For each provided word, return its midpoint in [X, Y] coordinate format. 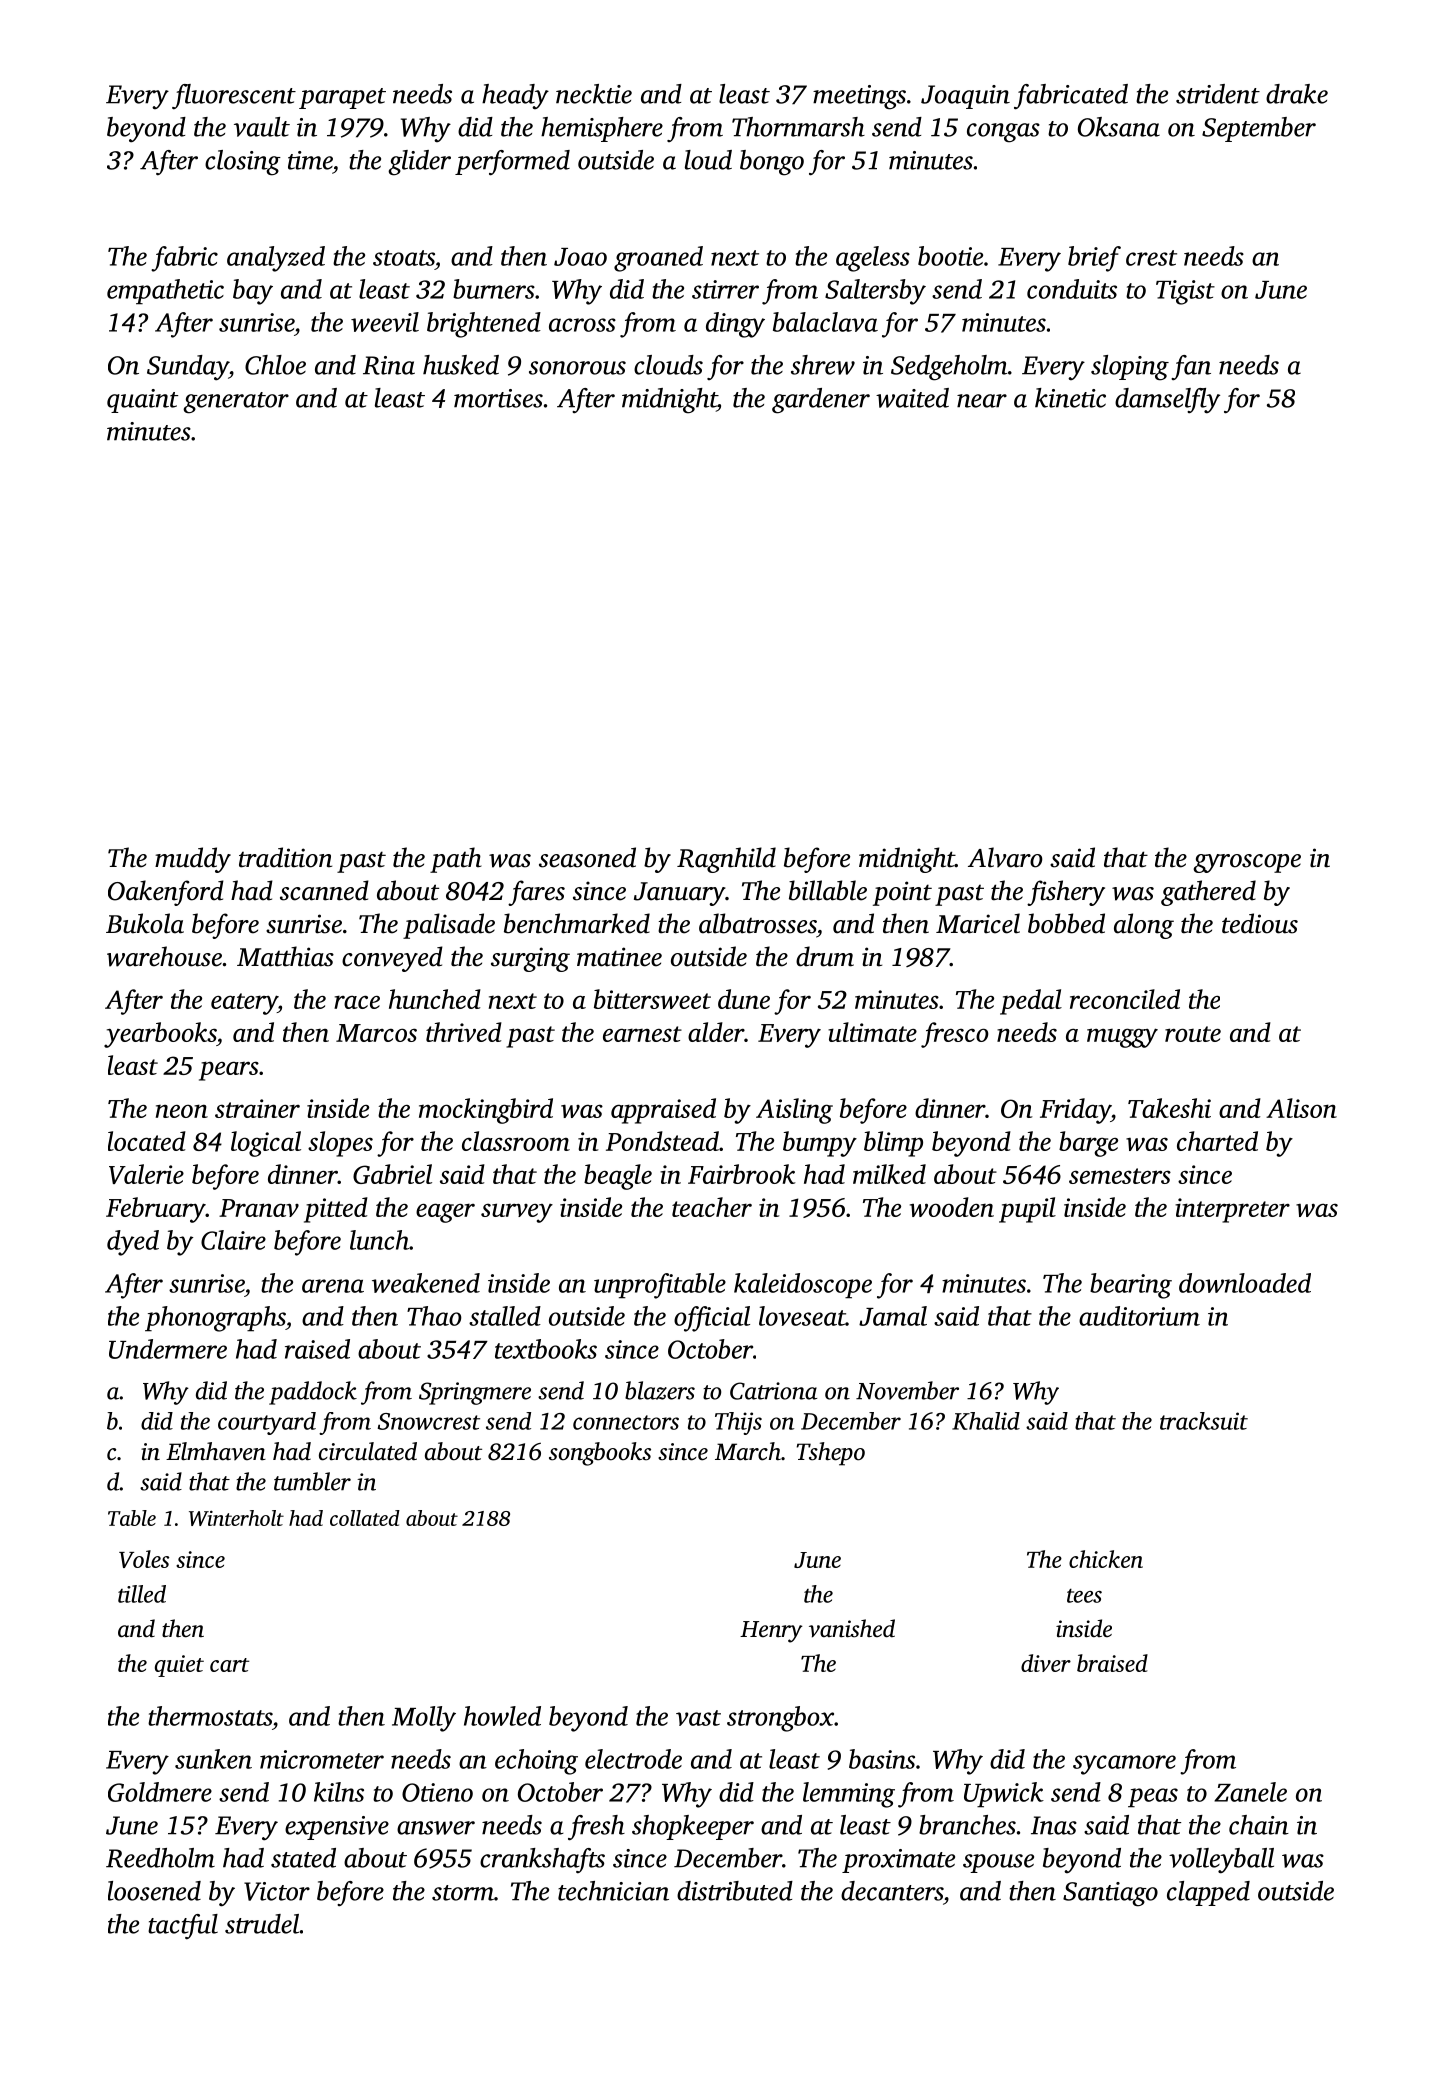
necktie [594, 94]
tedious [1260, 923]
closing [243, 163]
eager [445, 1213]
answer [436, 1828]
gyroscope [1247, 863]
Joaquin [965, 97]
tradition [285, 857]
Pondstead [662, 1141]
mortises [498, 398]
